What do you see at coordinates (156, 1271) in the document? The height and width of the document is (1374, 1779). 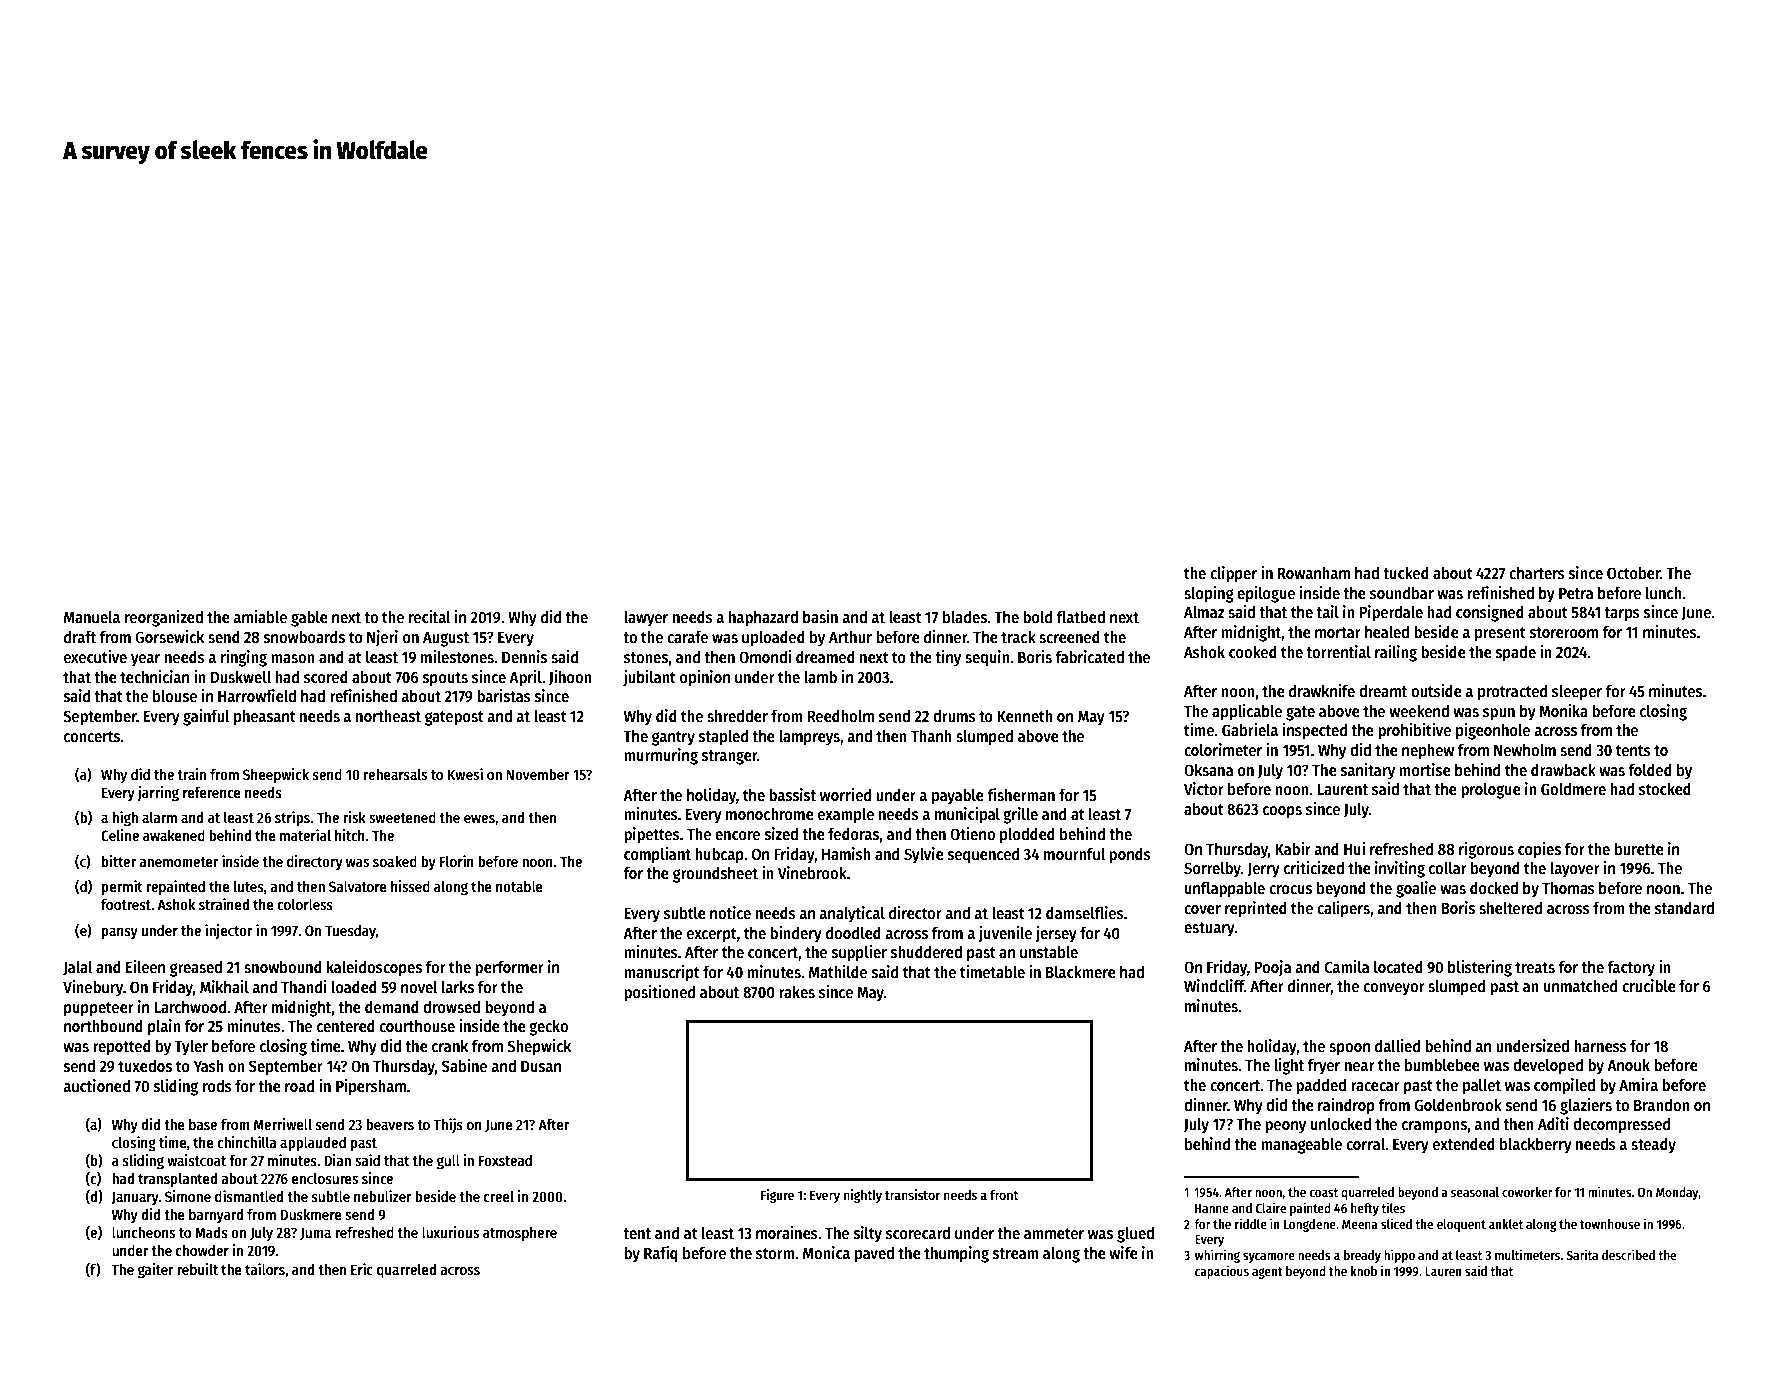 I see `gaiter` at bounding box center [156, 1271].
